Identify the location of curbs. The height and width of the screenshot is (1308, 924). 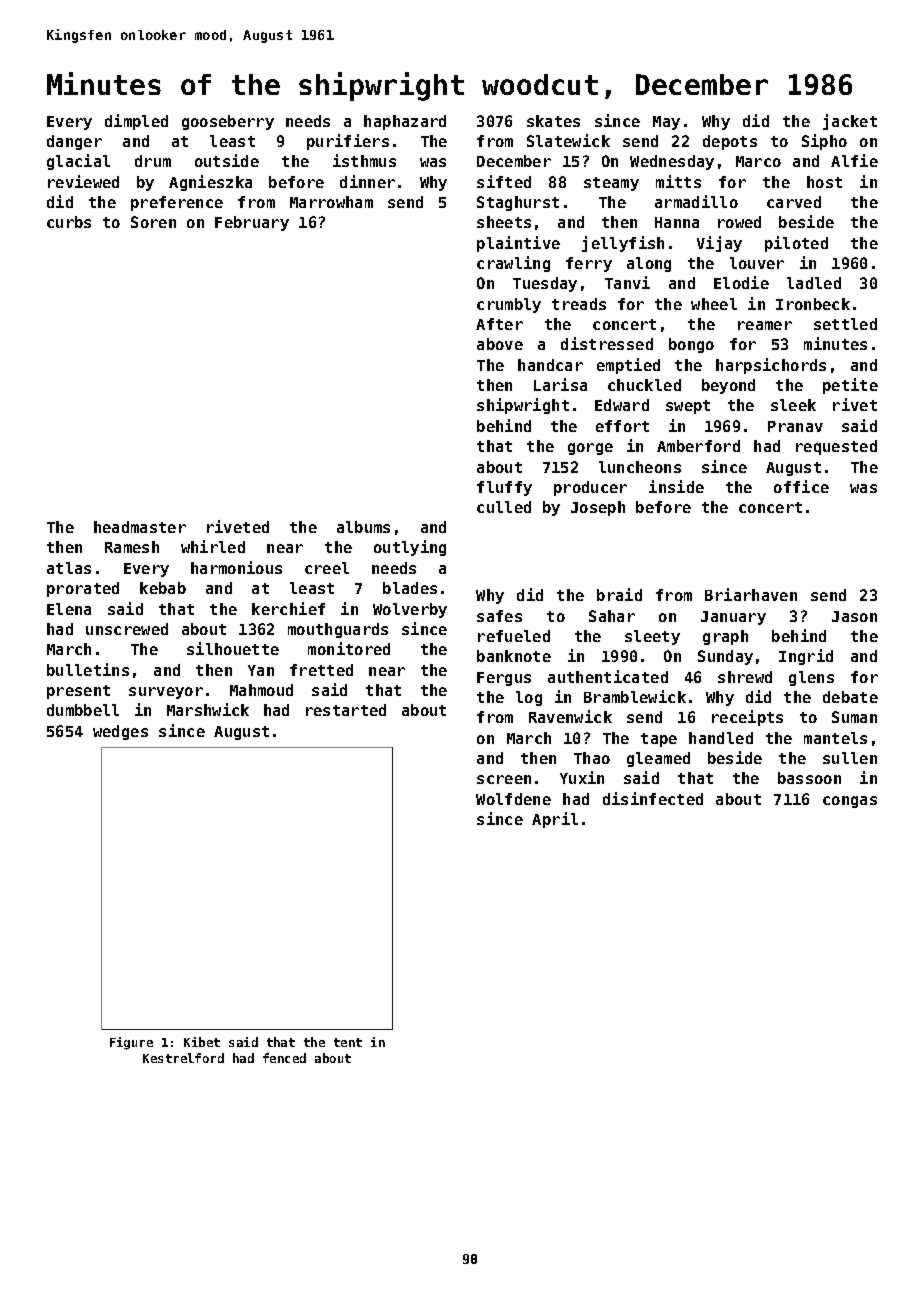
(69, 222).
